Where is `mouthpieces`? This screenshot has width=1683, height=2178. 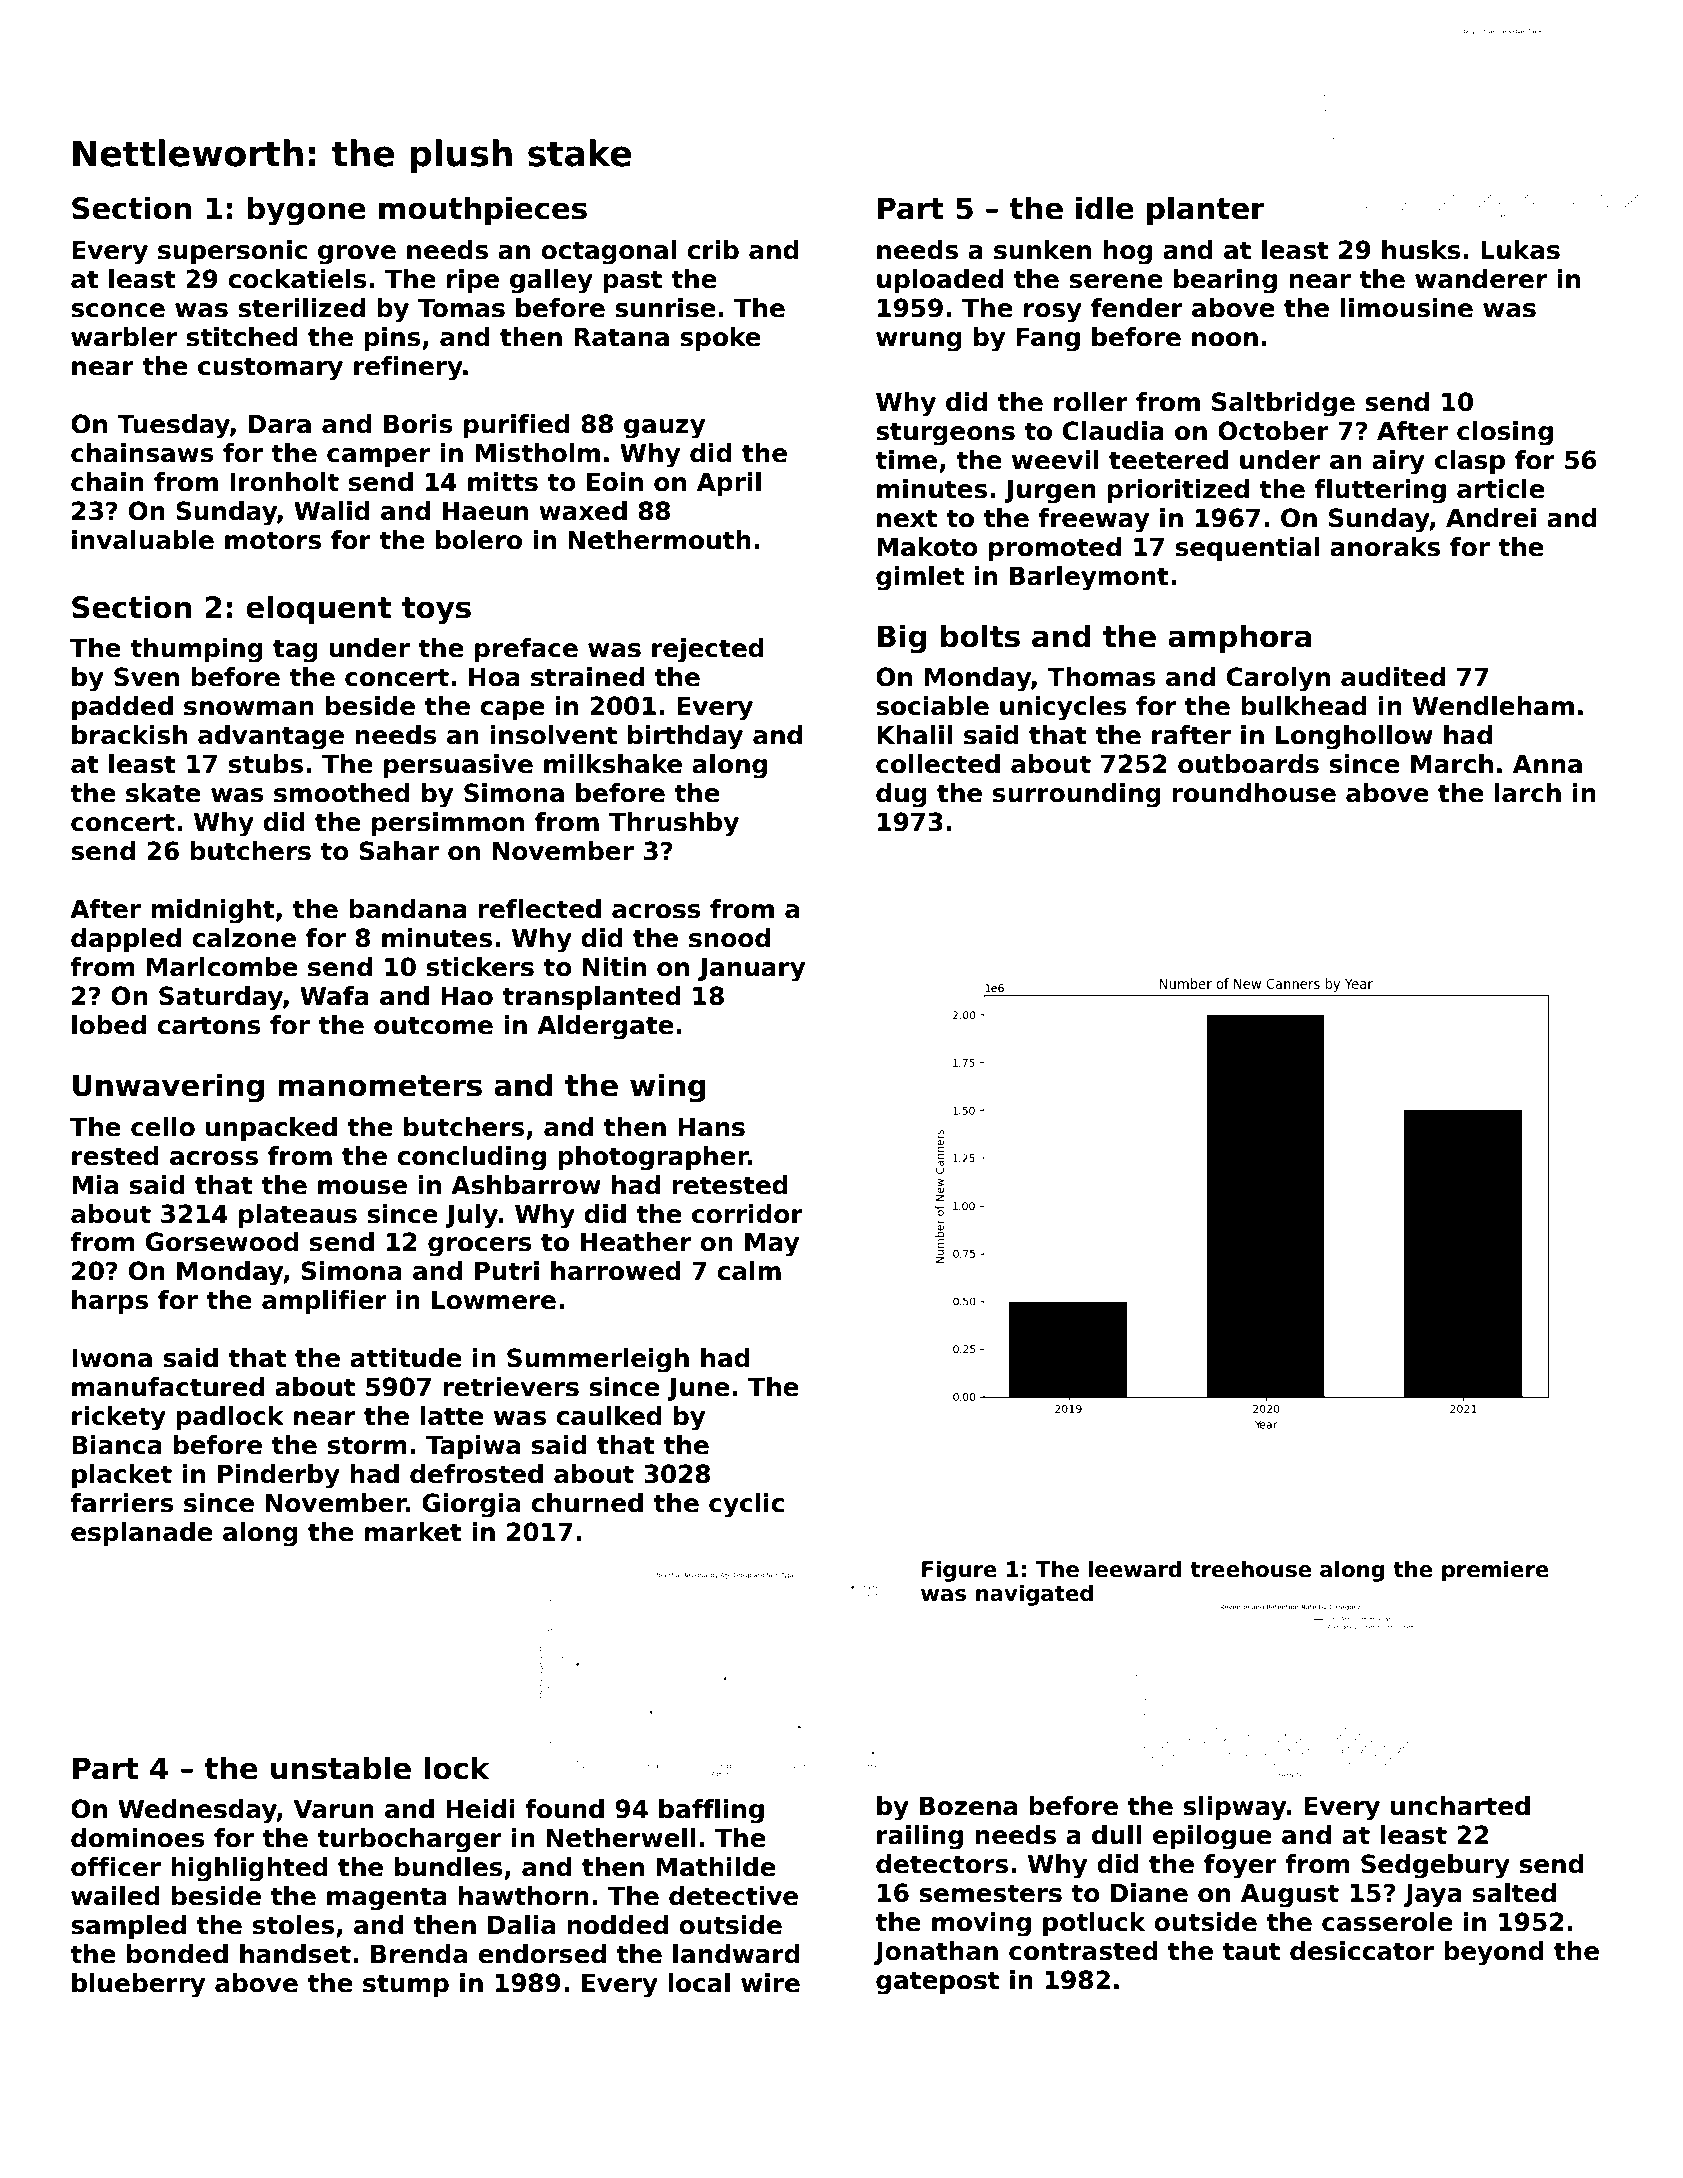
mouthpieces is located at coordinates (483, 210).
